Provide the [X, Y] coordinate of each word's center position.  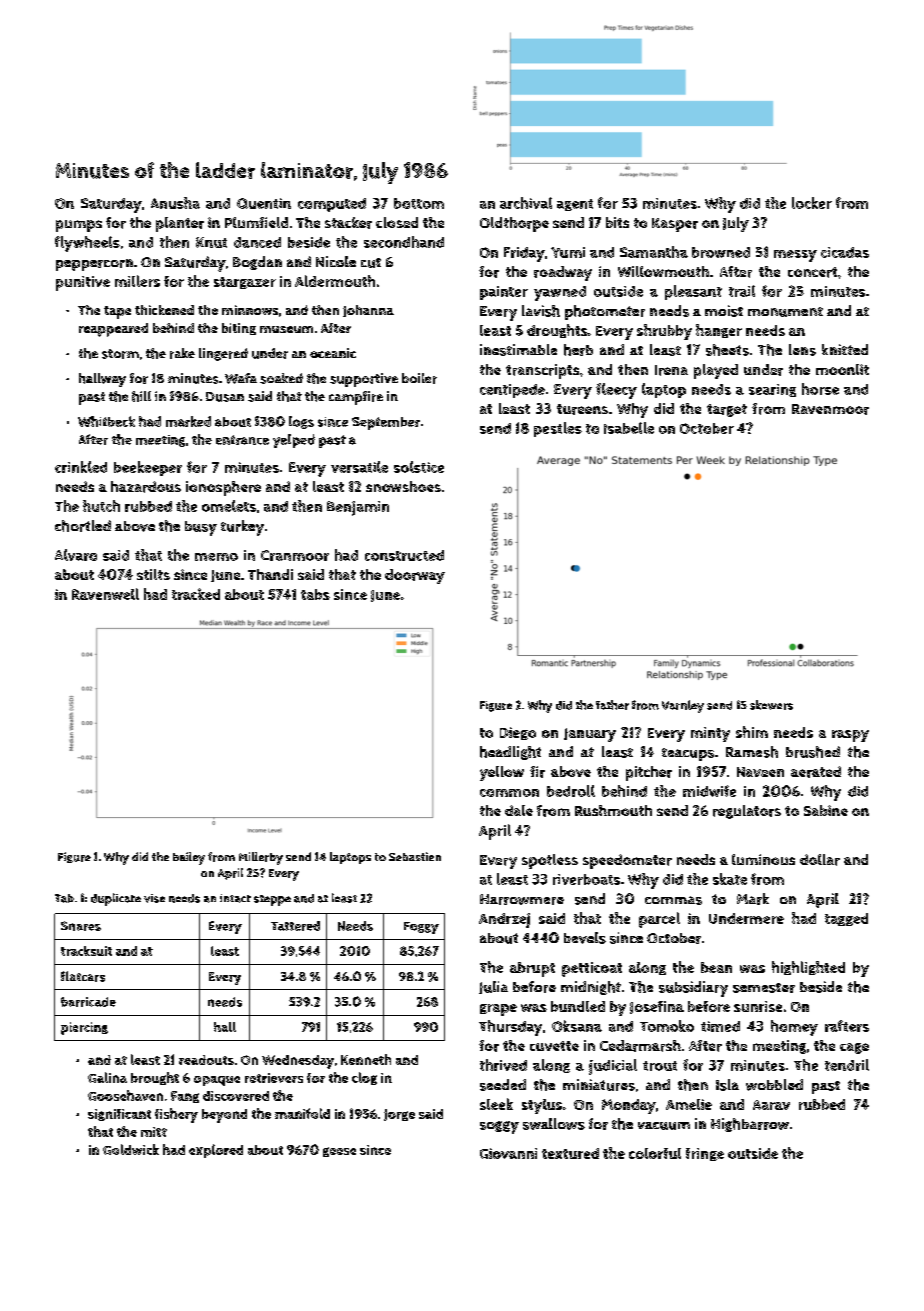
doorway [415, 576]
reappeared [113, 330]
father [612, 705]
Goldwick [131, 1149]
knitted [845, 349]
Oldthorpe [514, 224]
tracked [196, 594]
